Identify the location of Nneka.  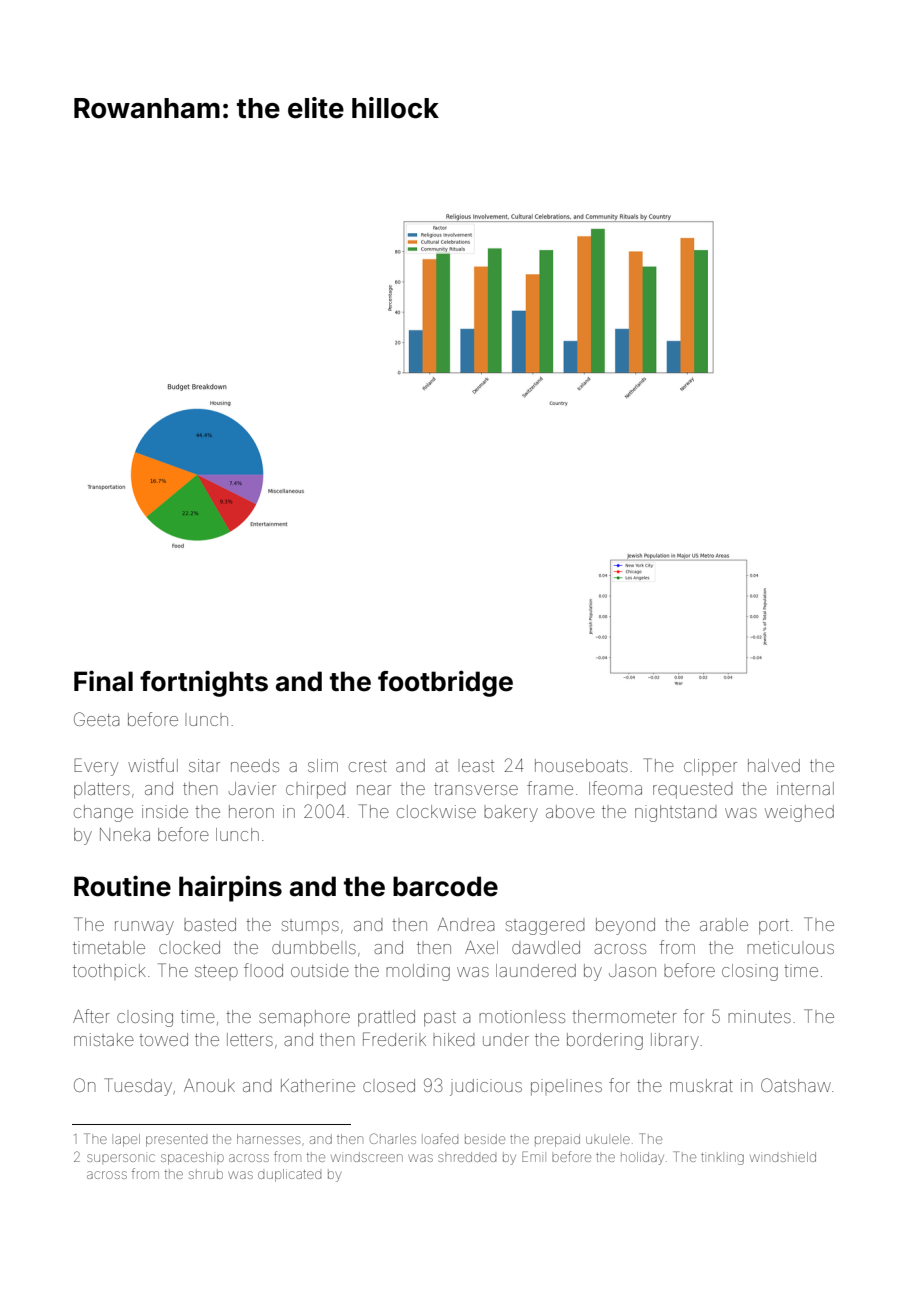
(125, 834).
